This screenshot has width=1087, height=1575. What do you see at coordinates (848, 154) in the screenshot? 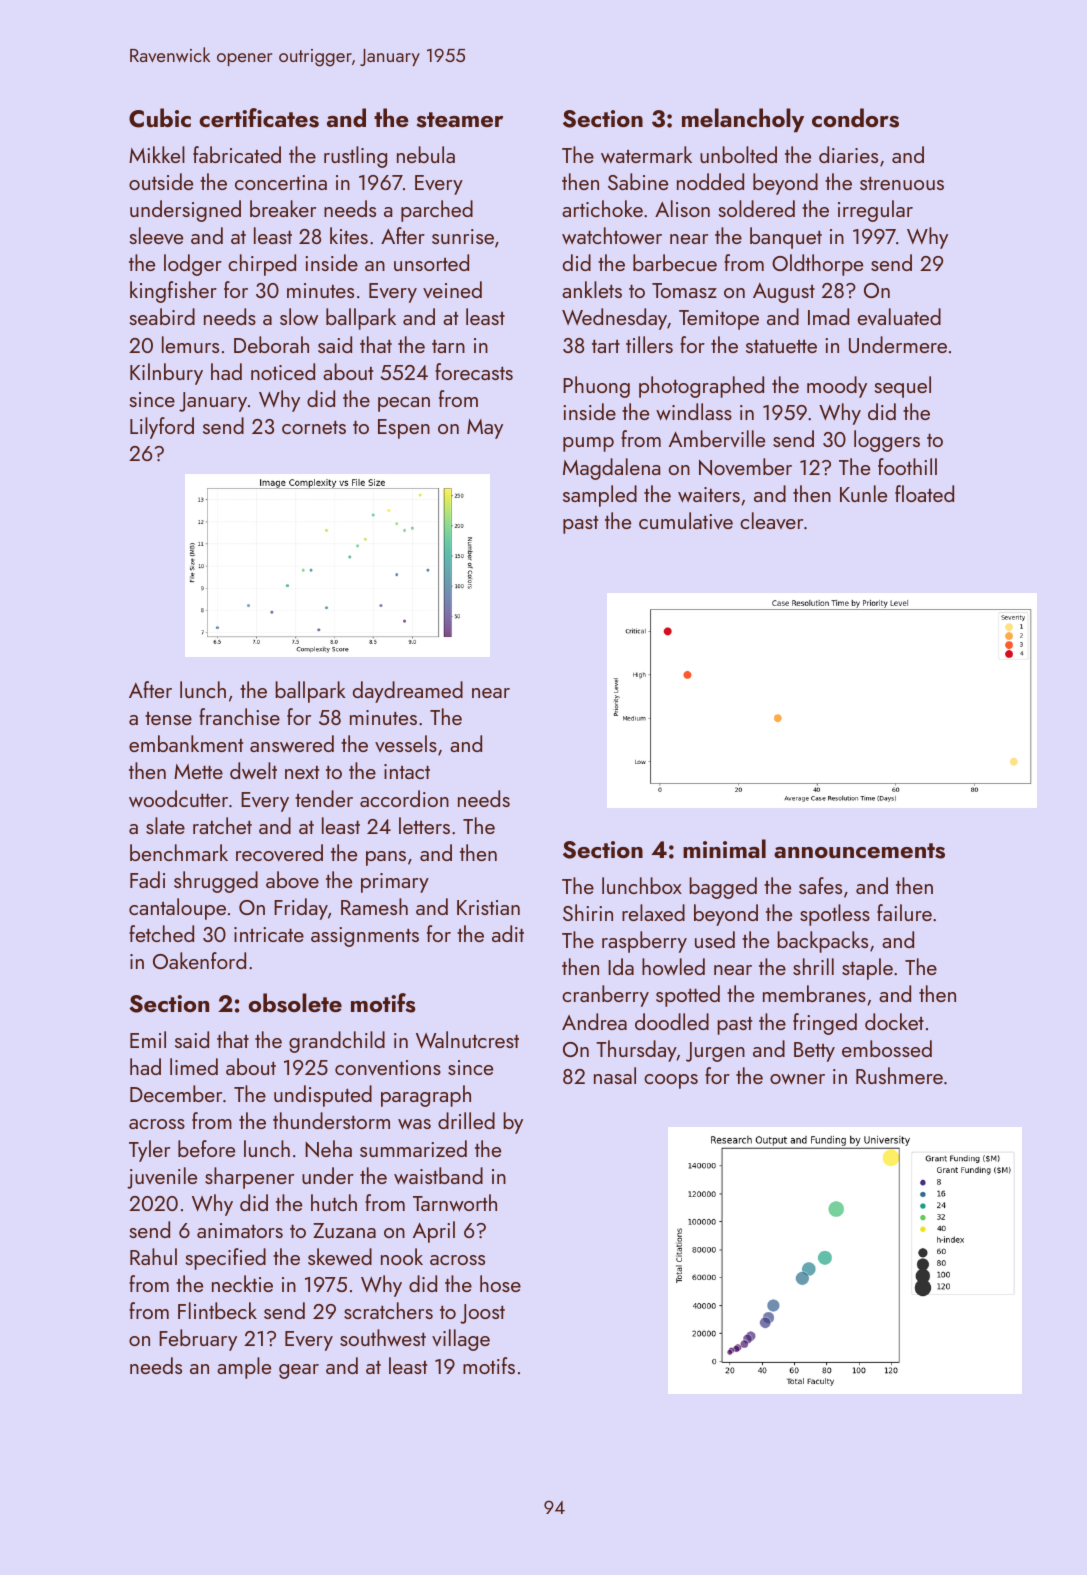
I see `diaries` at bounding box center [848, 154].
